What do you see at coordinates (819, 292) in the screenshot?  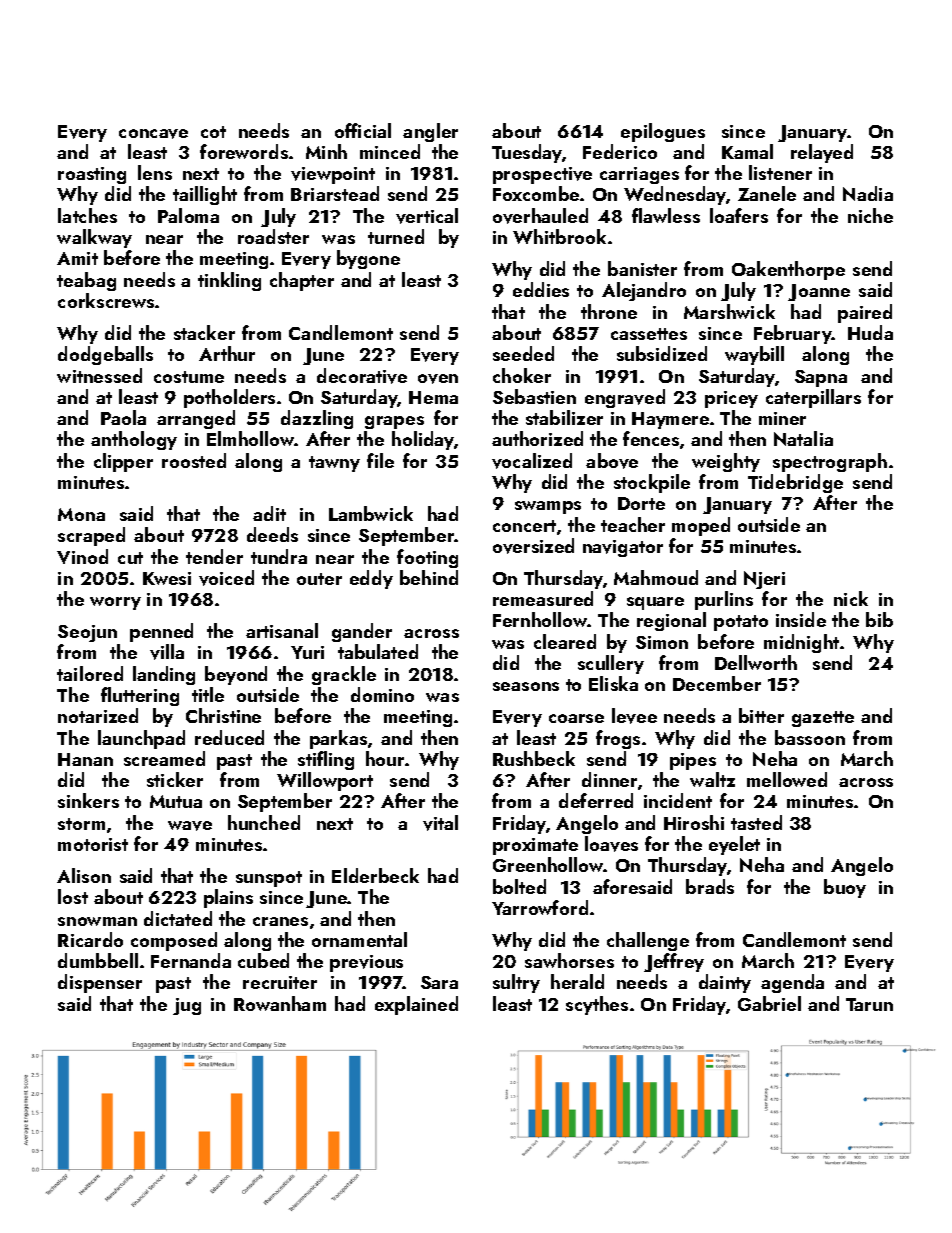 I see `Joanne` at bounding box center [819, 292].
